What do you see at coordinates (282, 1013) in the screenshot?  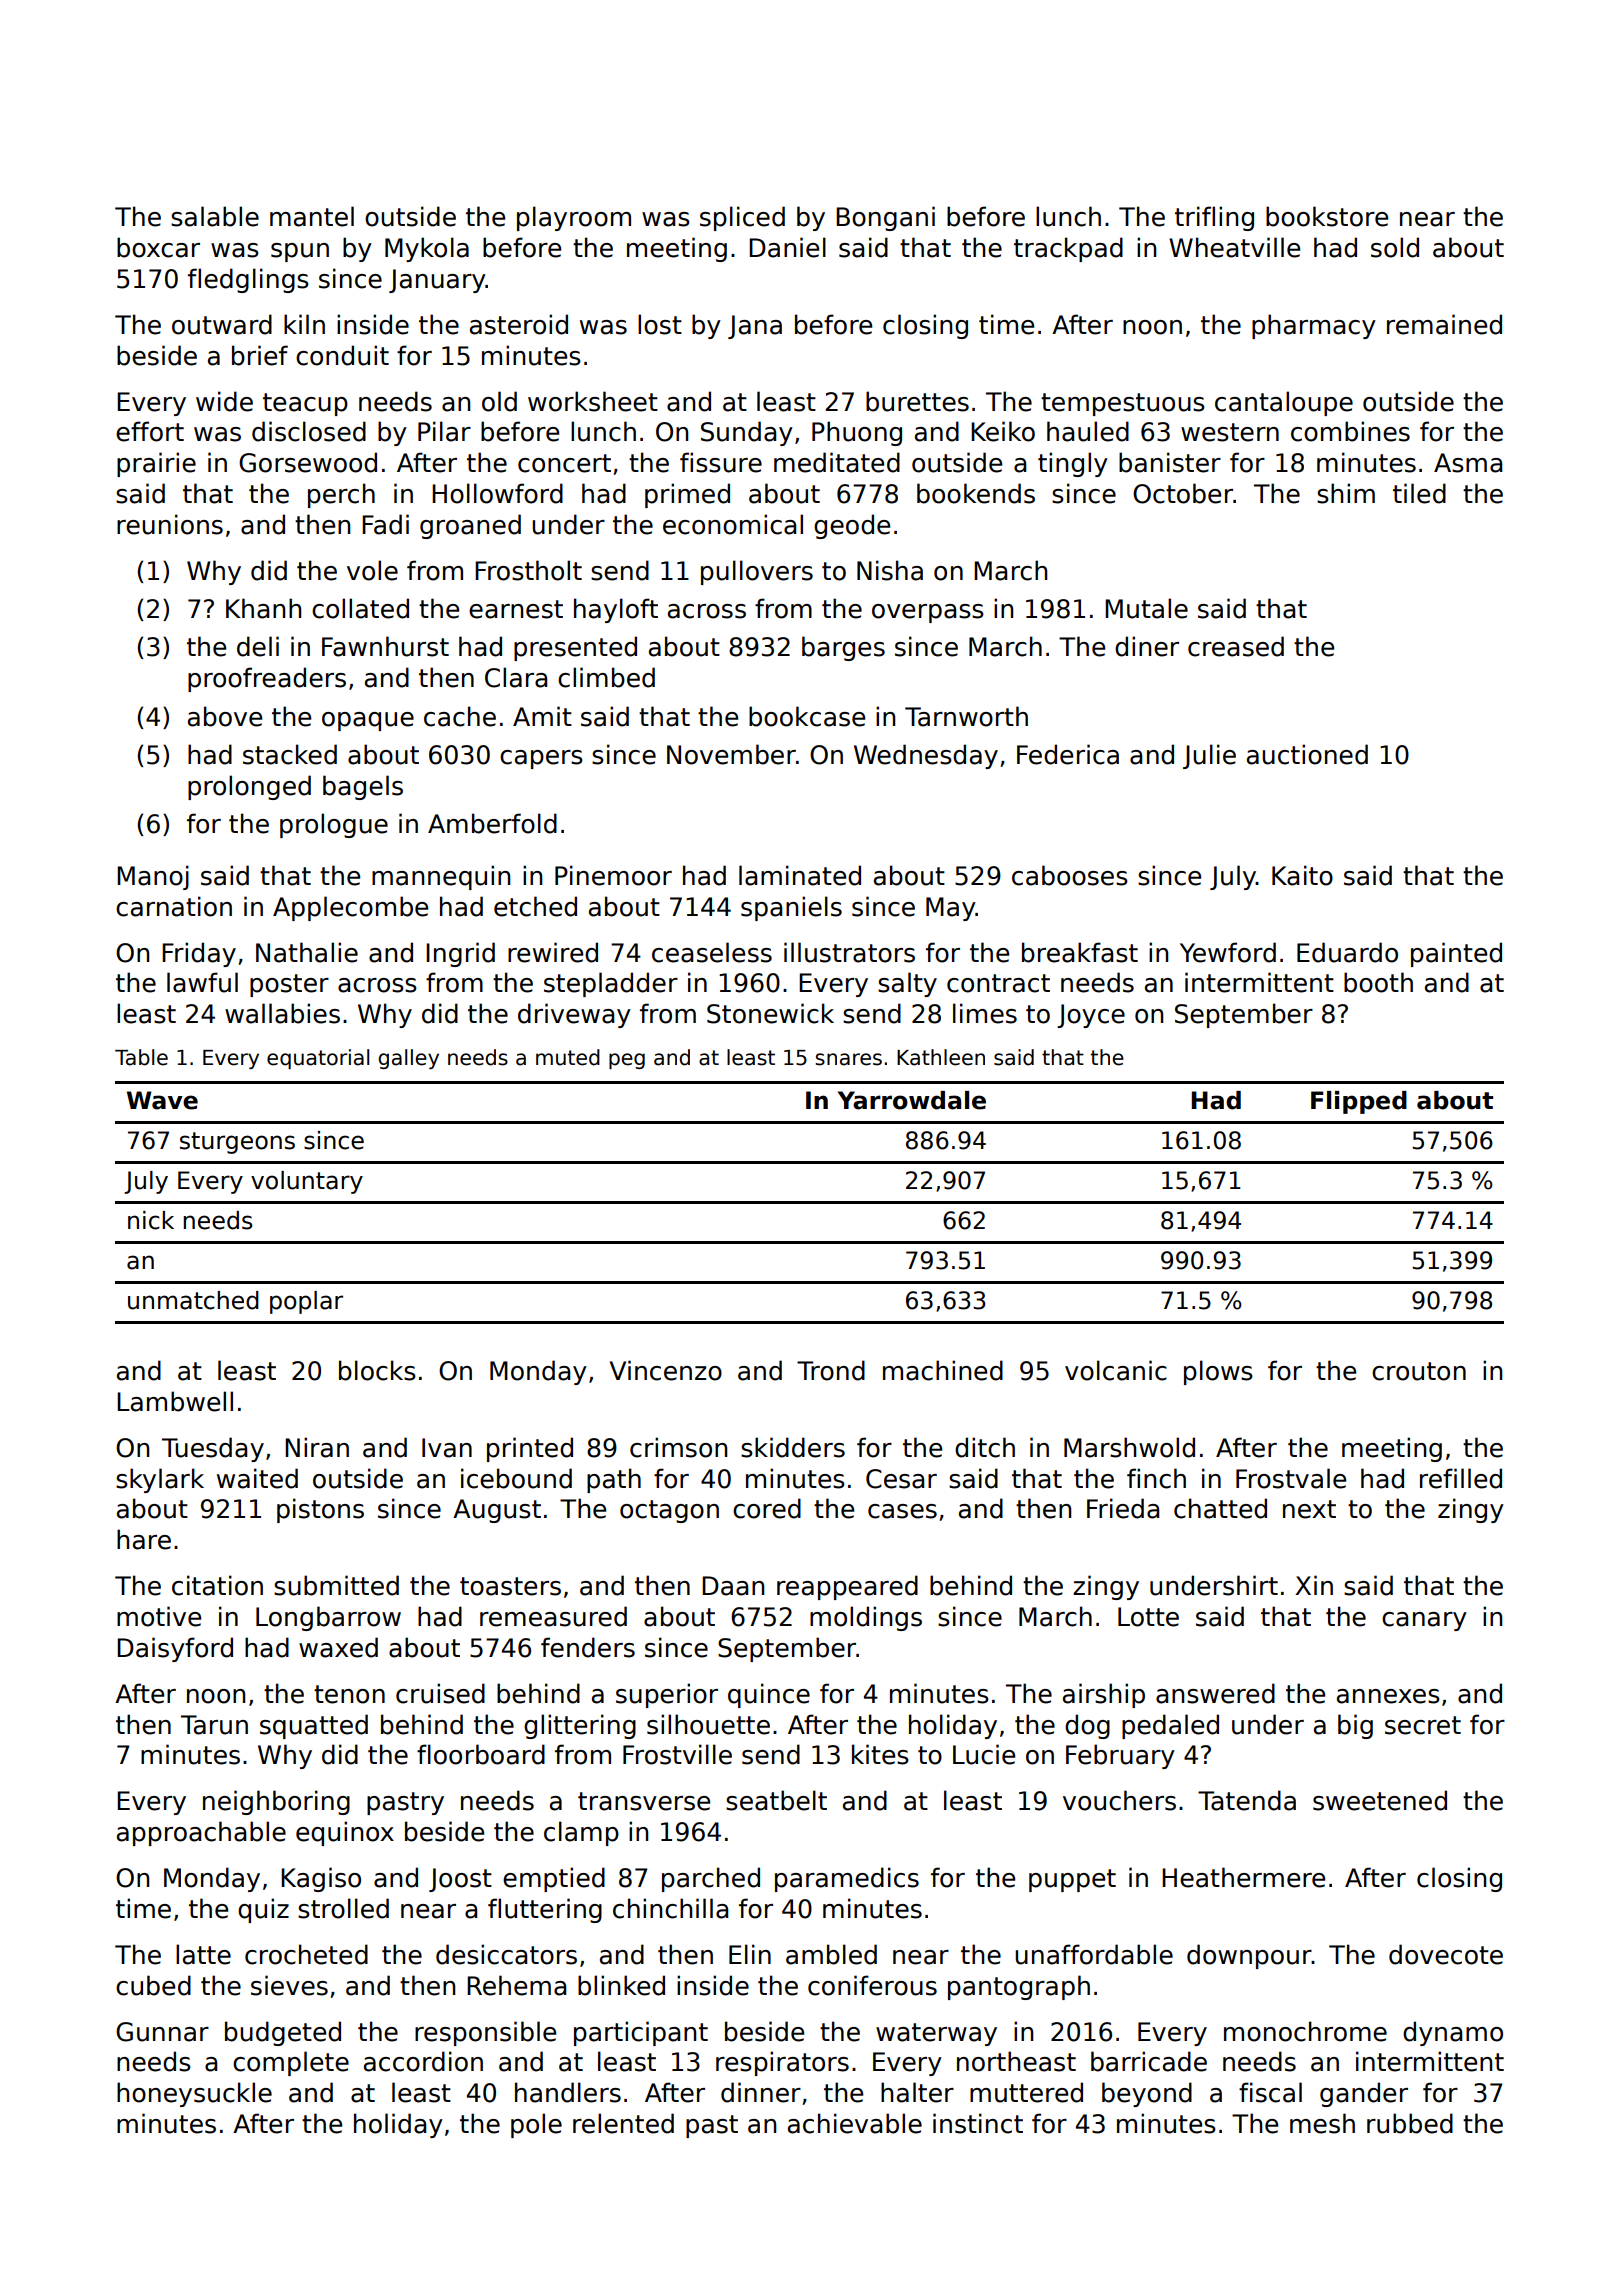 I see `wallabies` at bounding box center [282, 1013].
